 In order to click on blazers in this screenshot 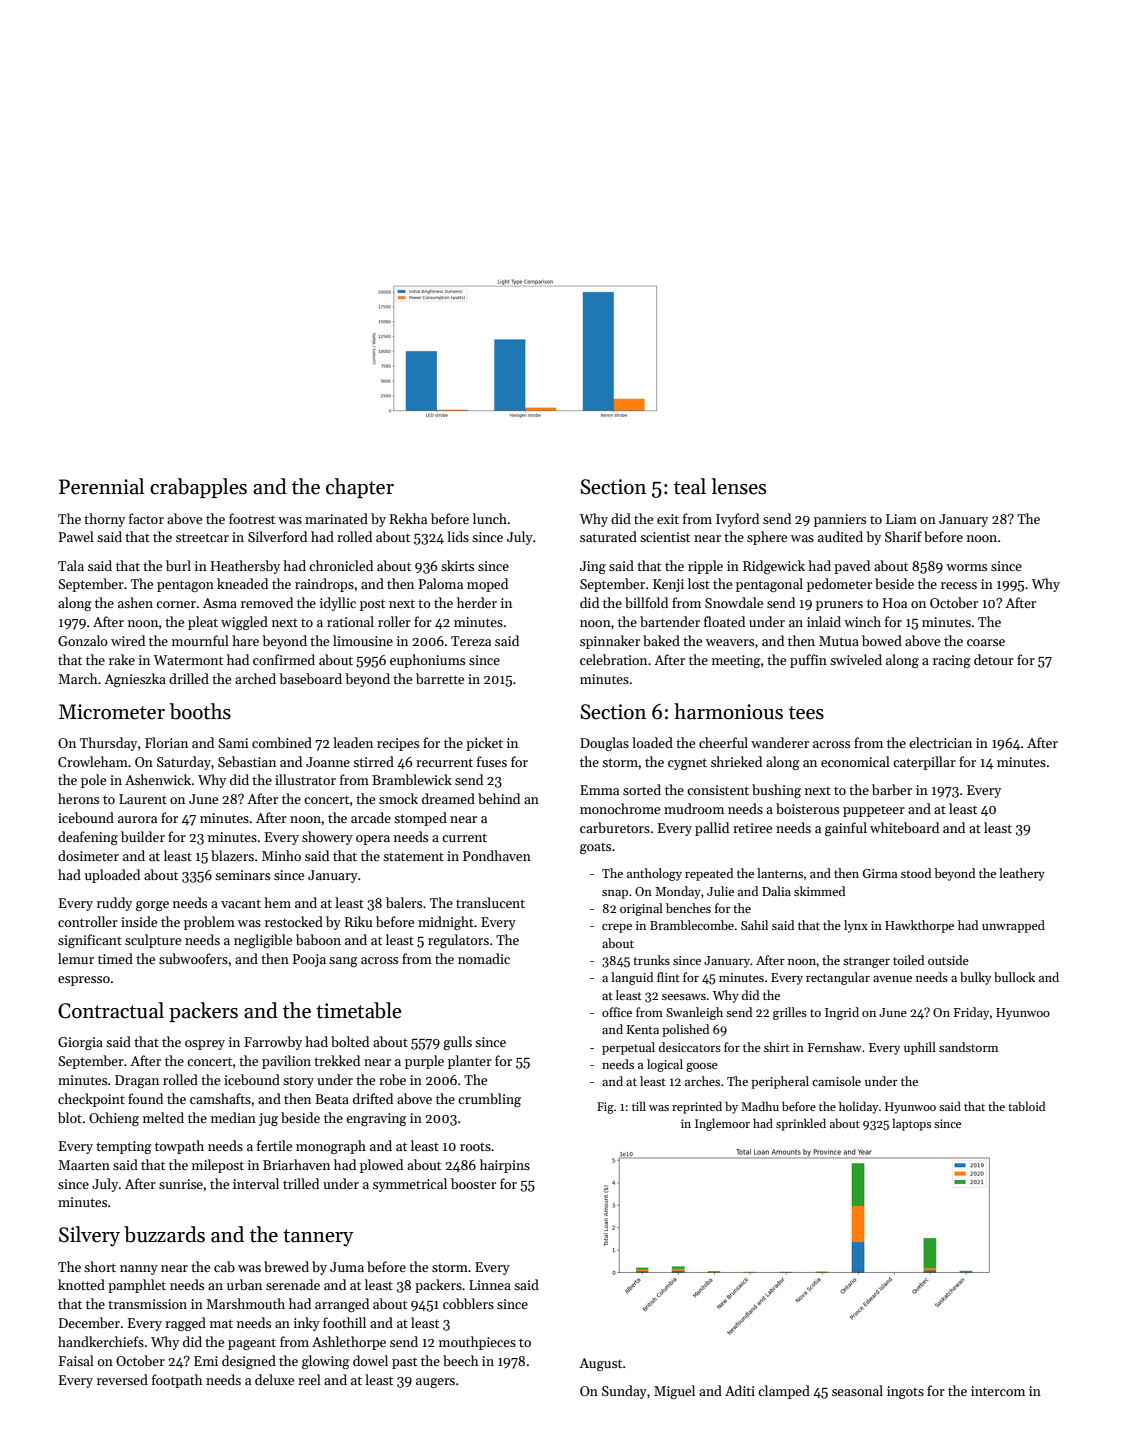, I will do `click(232, 855)`.
